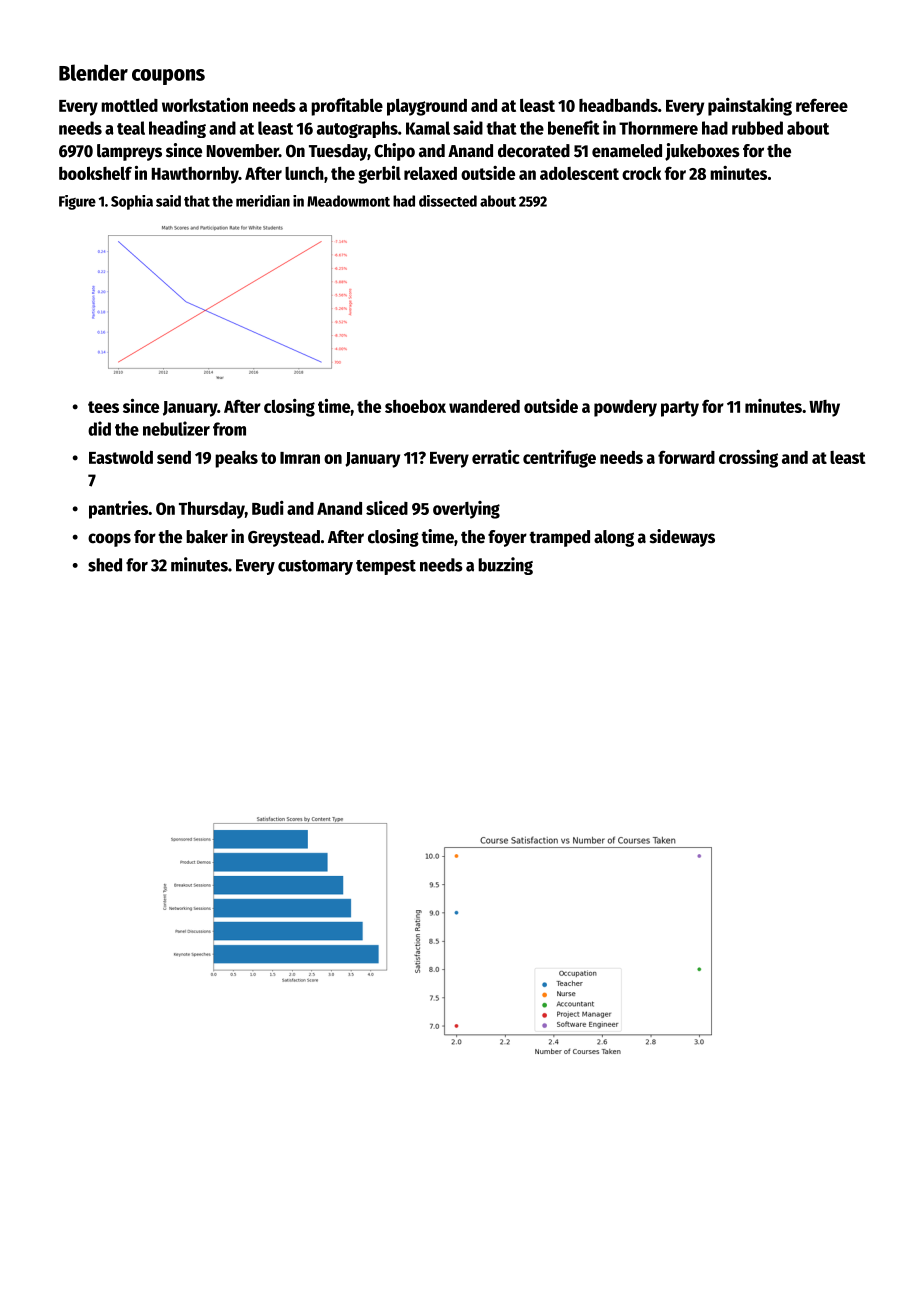  Describe the element at coordinates (103, 407) in the screenshot. I see `tees` at that location.
